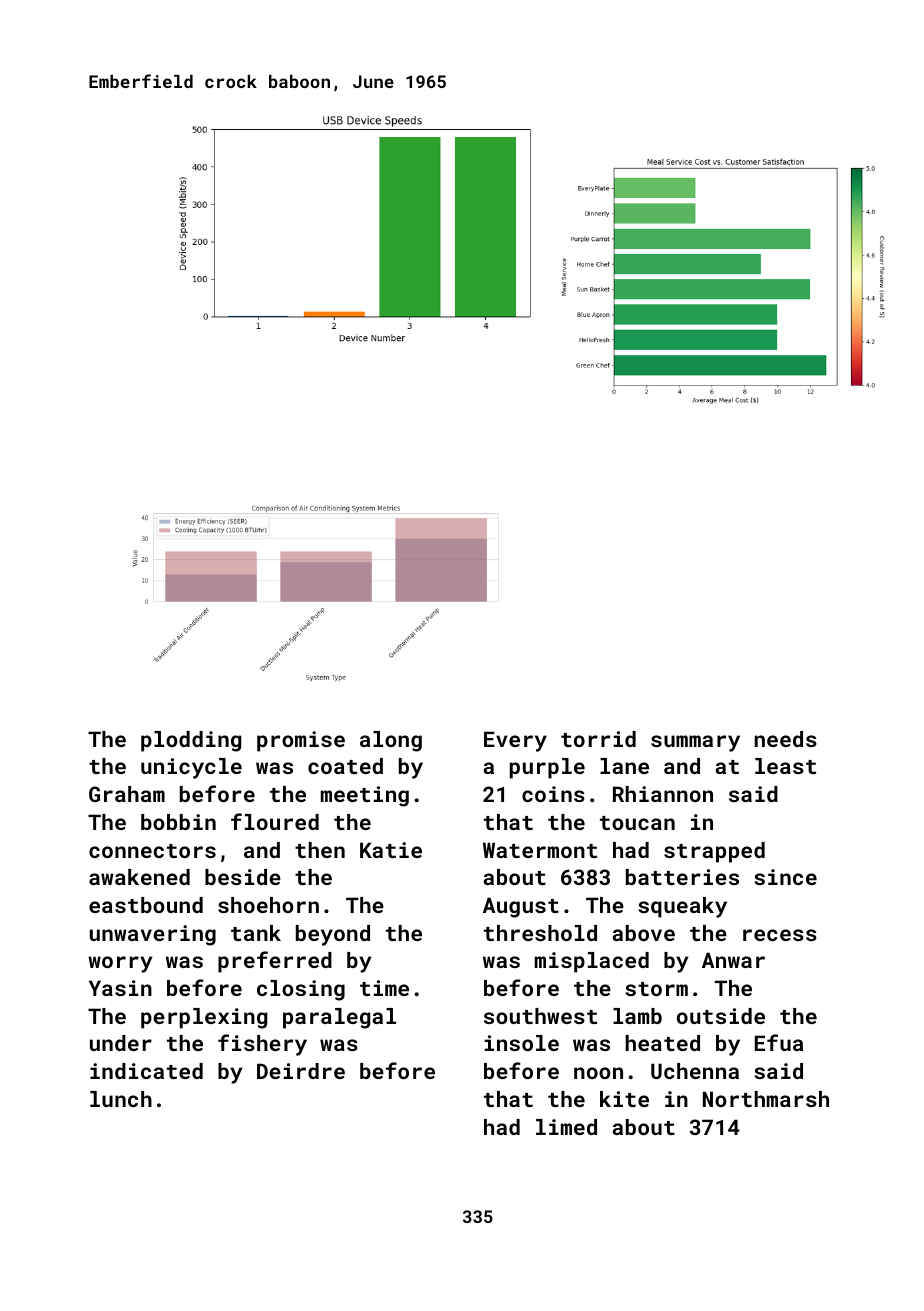 The height and width of the page is (1311, 924). I want to click on outside, so click(721, 1016).
